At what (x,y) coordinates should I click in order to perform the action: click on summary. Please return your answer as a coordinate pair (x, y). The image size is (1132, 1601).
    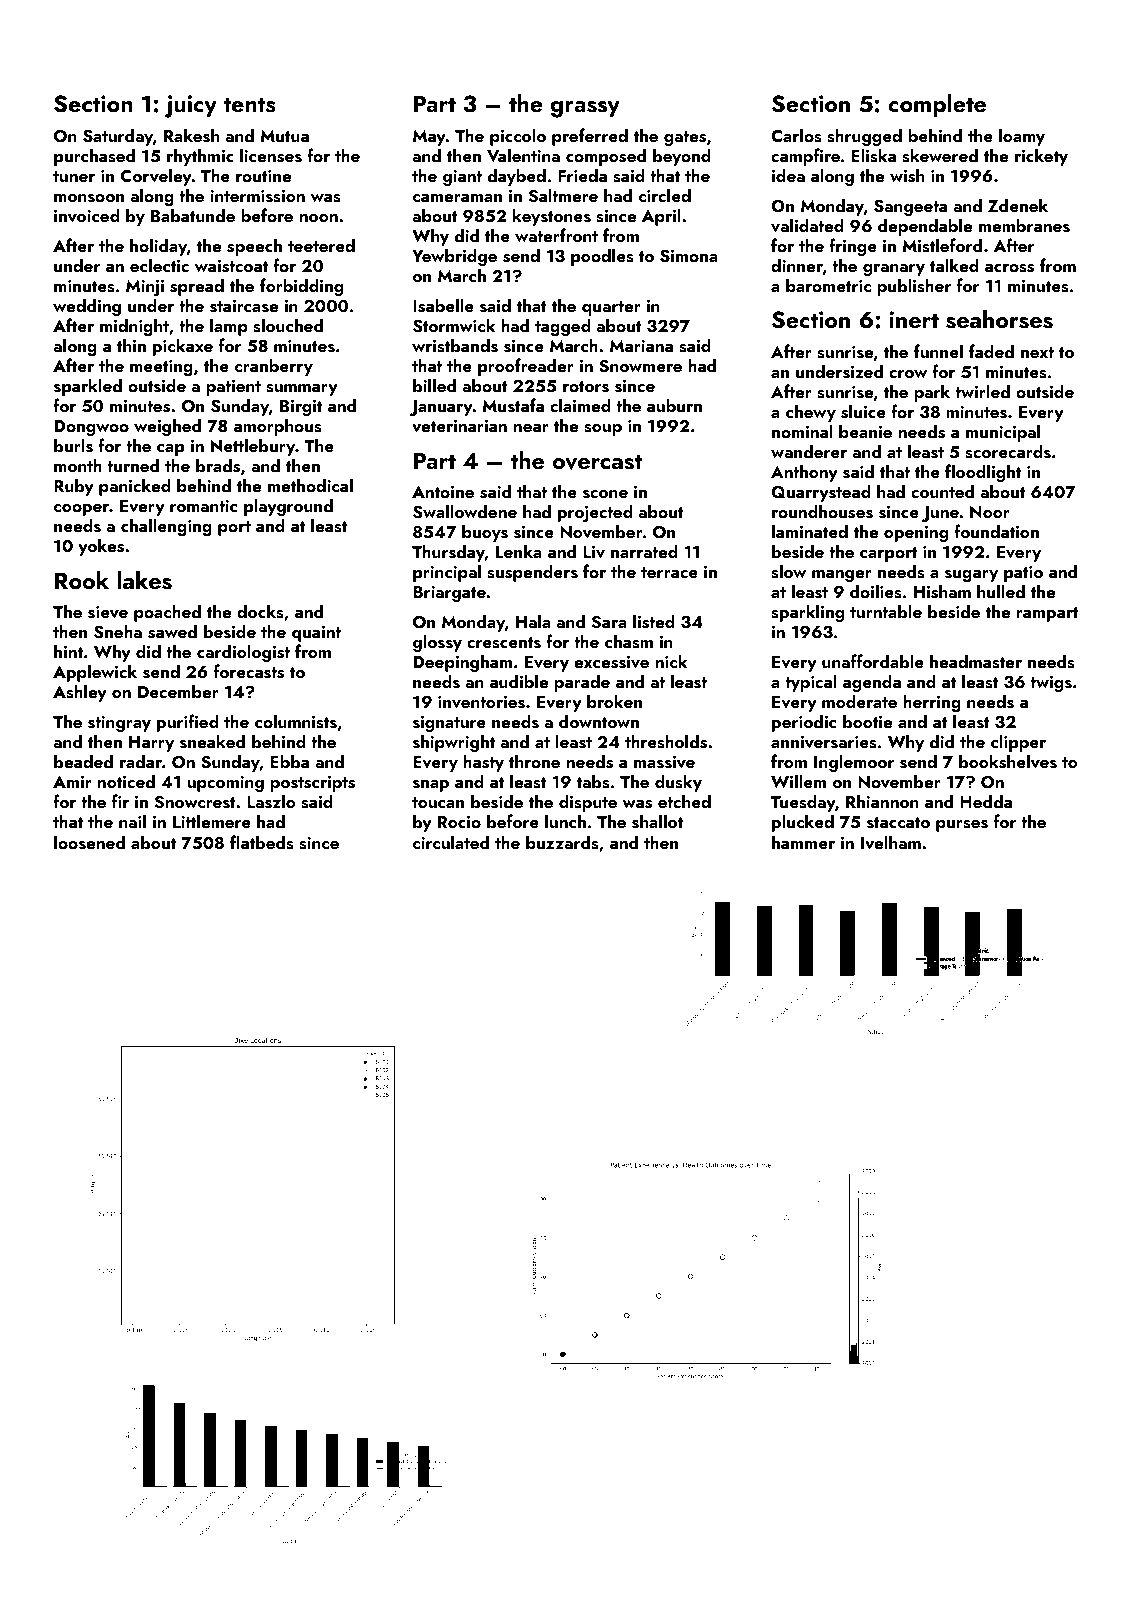
    Looking at the image, I should click on (302, 390).
